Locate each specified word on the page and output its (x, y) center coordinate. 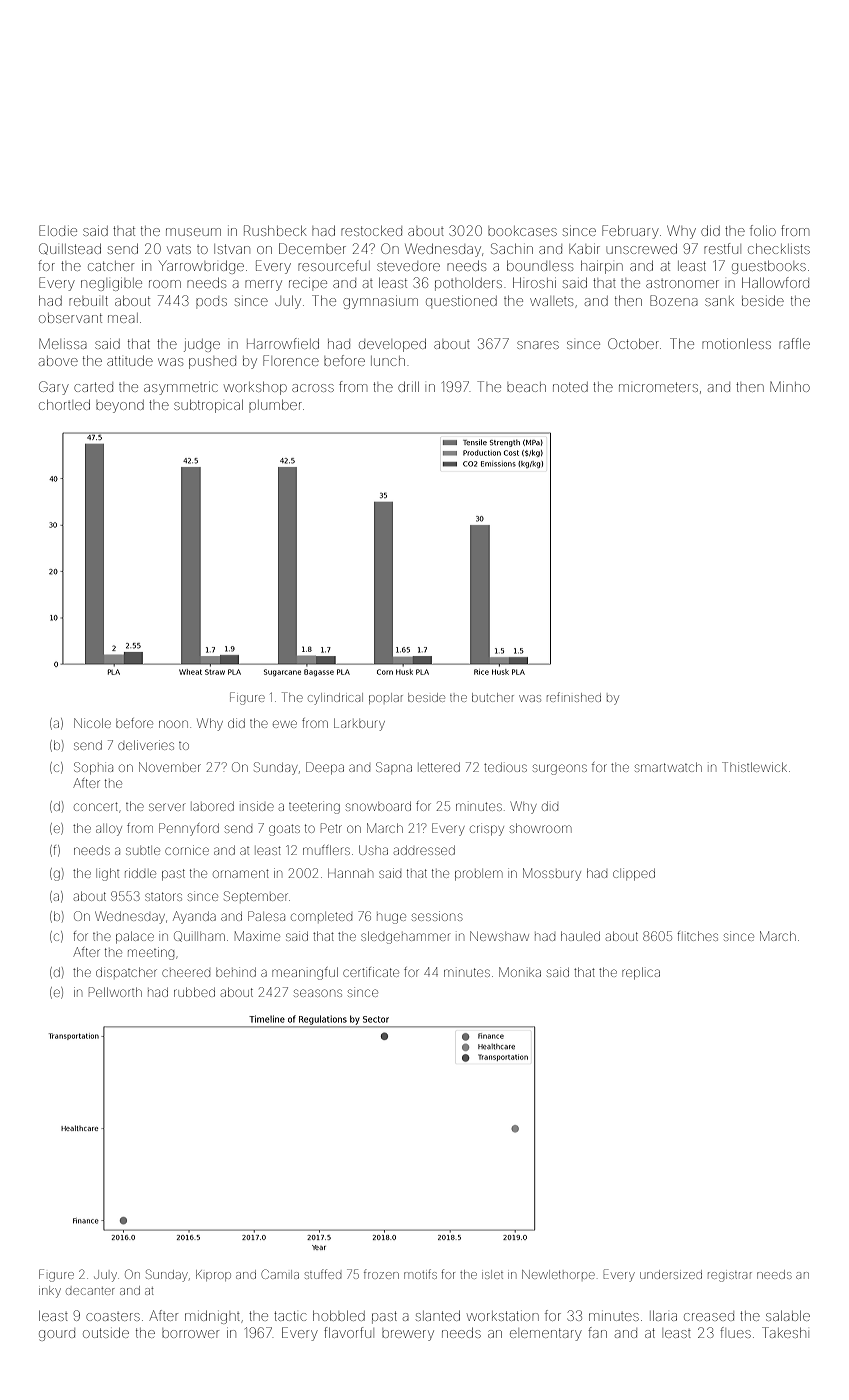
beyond (120, 406)
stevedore (408, 267)
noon (173, 724)
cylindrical (335, 699)
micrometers (658, 387)
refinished (574, 697)
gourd (57, 1335)
